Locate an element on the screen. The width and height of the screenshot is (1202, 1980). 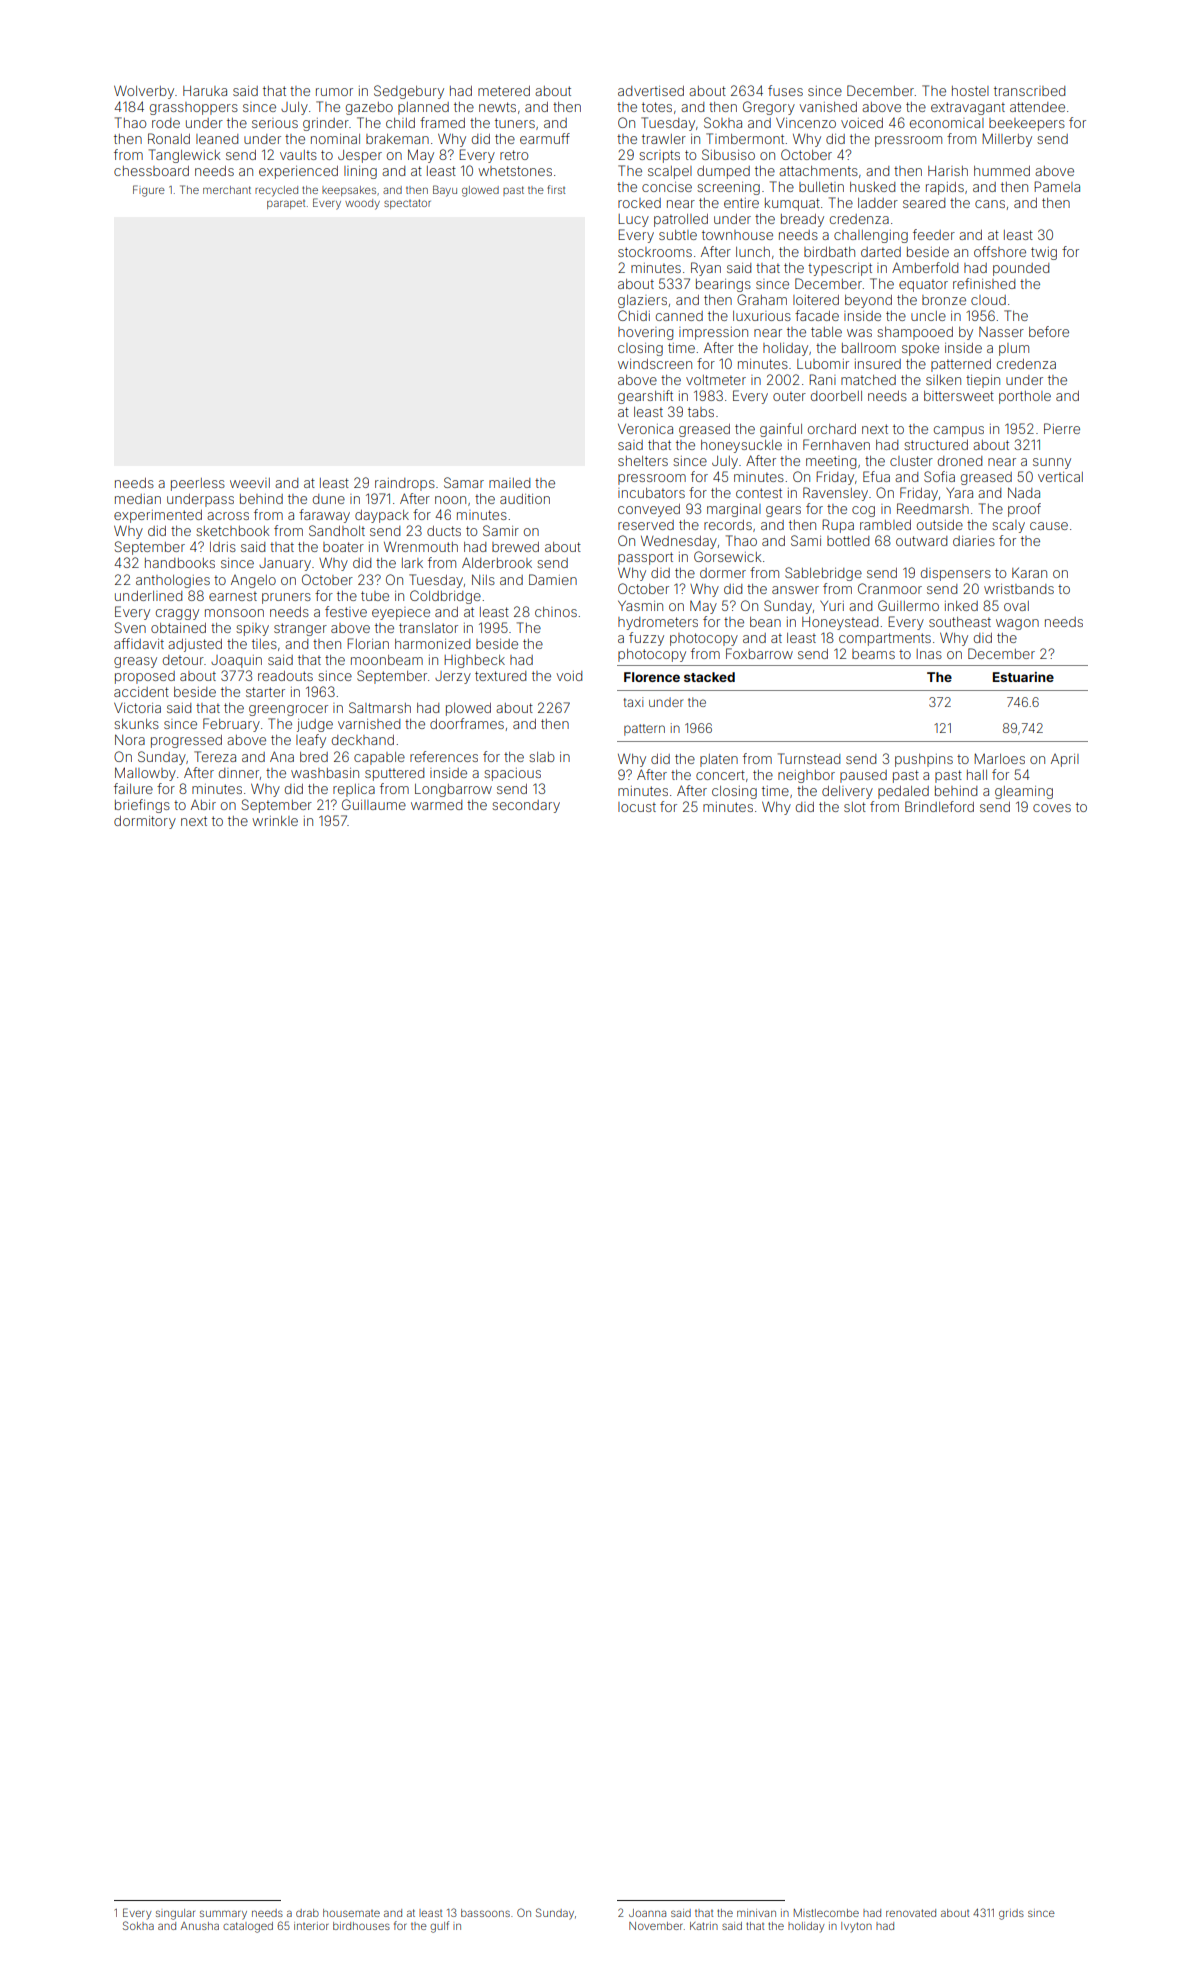
Wolverby is located at coordinates (144, 92).
